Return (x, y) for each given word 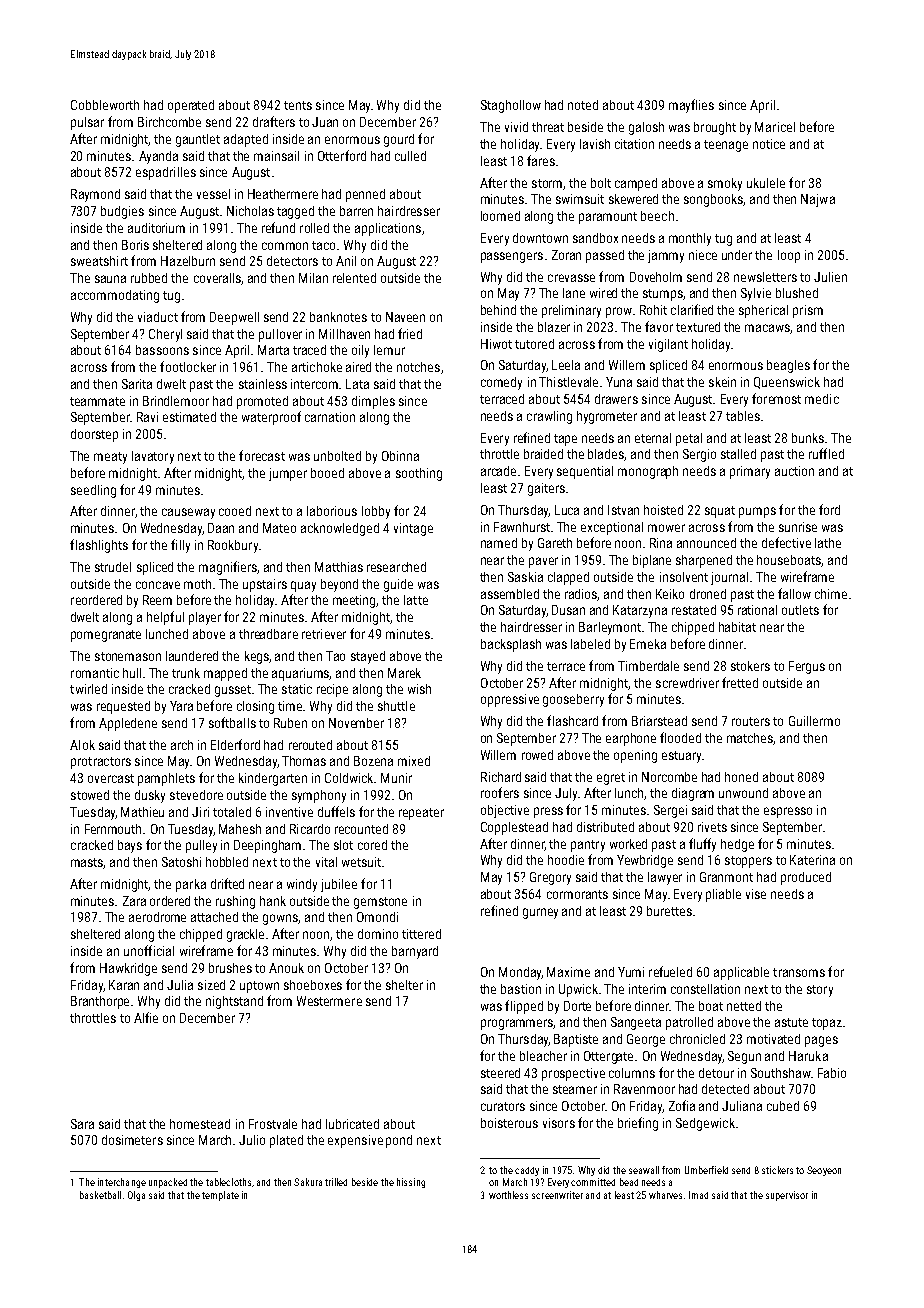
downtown (540, 238)
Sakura (308, 1182)
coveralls (218, 279)
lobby (376, 512)
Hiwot (496, 344)
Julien (830, 277)
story (820, 991)
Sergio (699, 455)
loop (789, 256)
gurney (540, 913)
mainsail (276, 156)
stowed (90, 795)
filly (180, 546)
